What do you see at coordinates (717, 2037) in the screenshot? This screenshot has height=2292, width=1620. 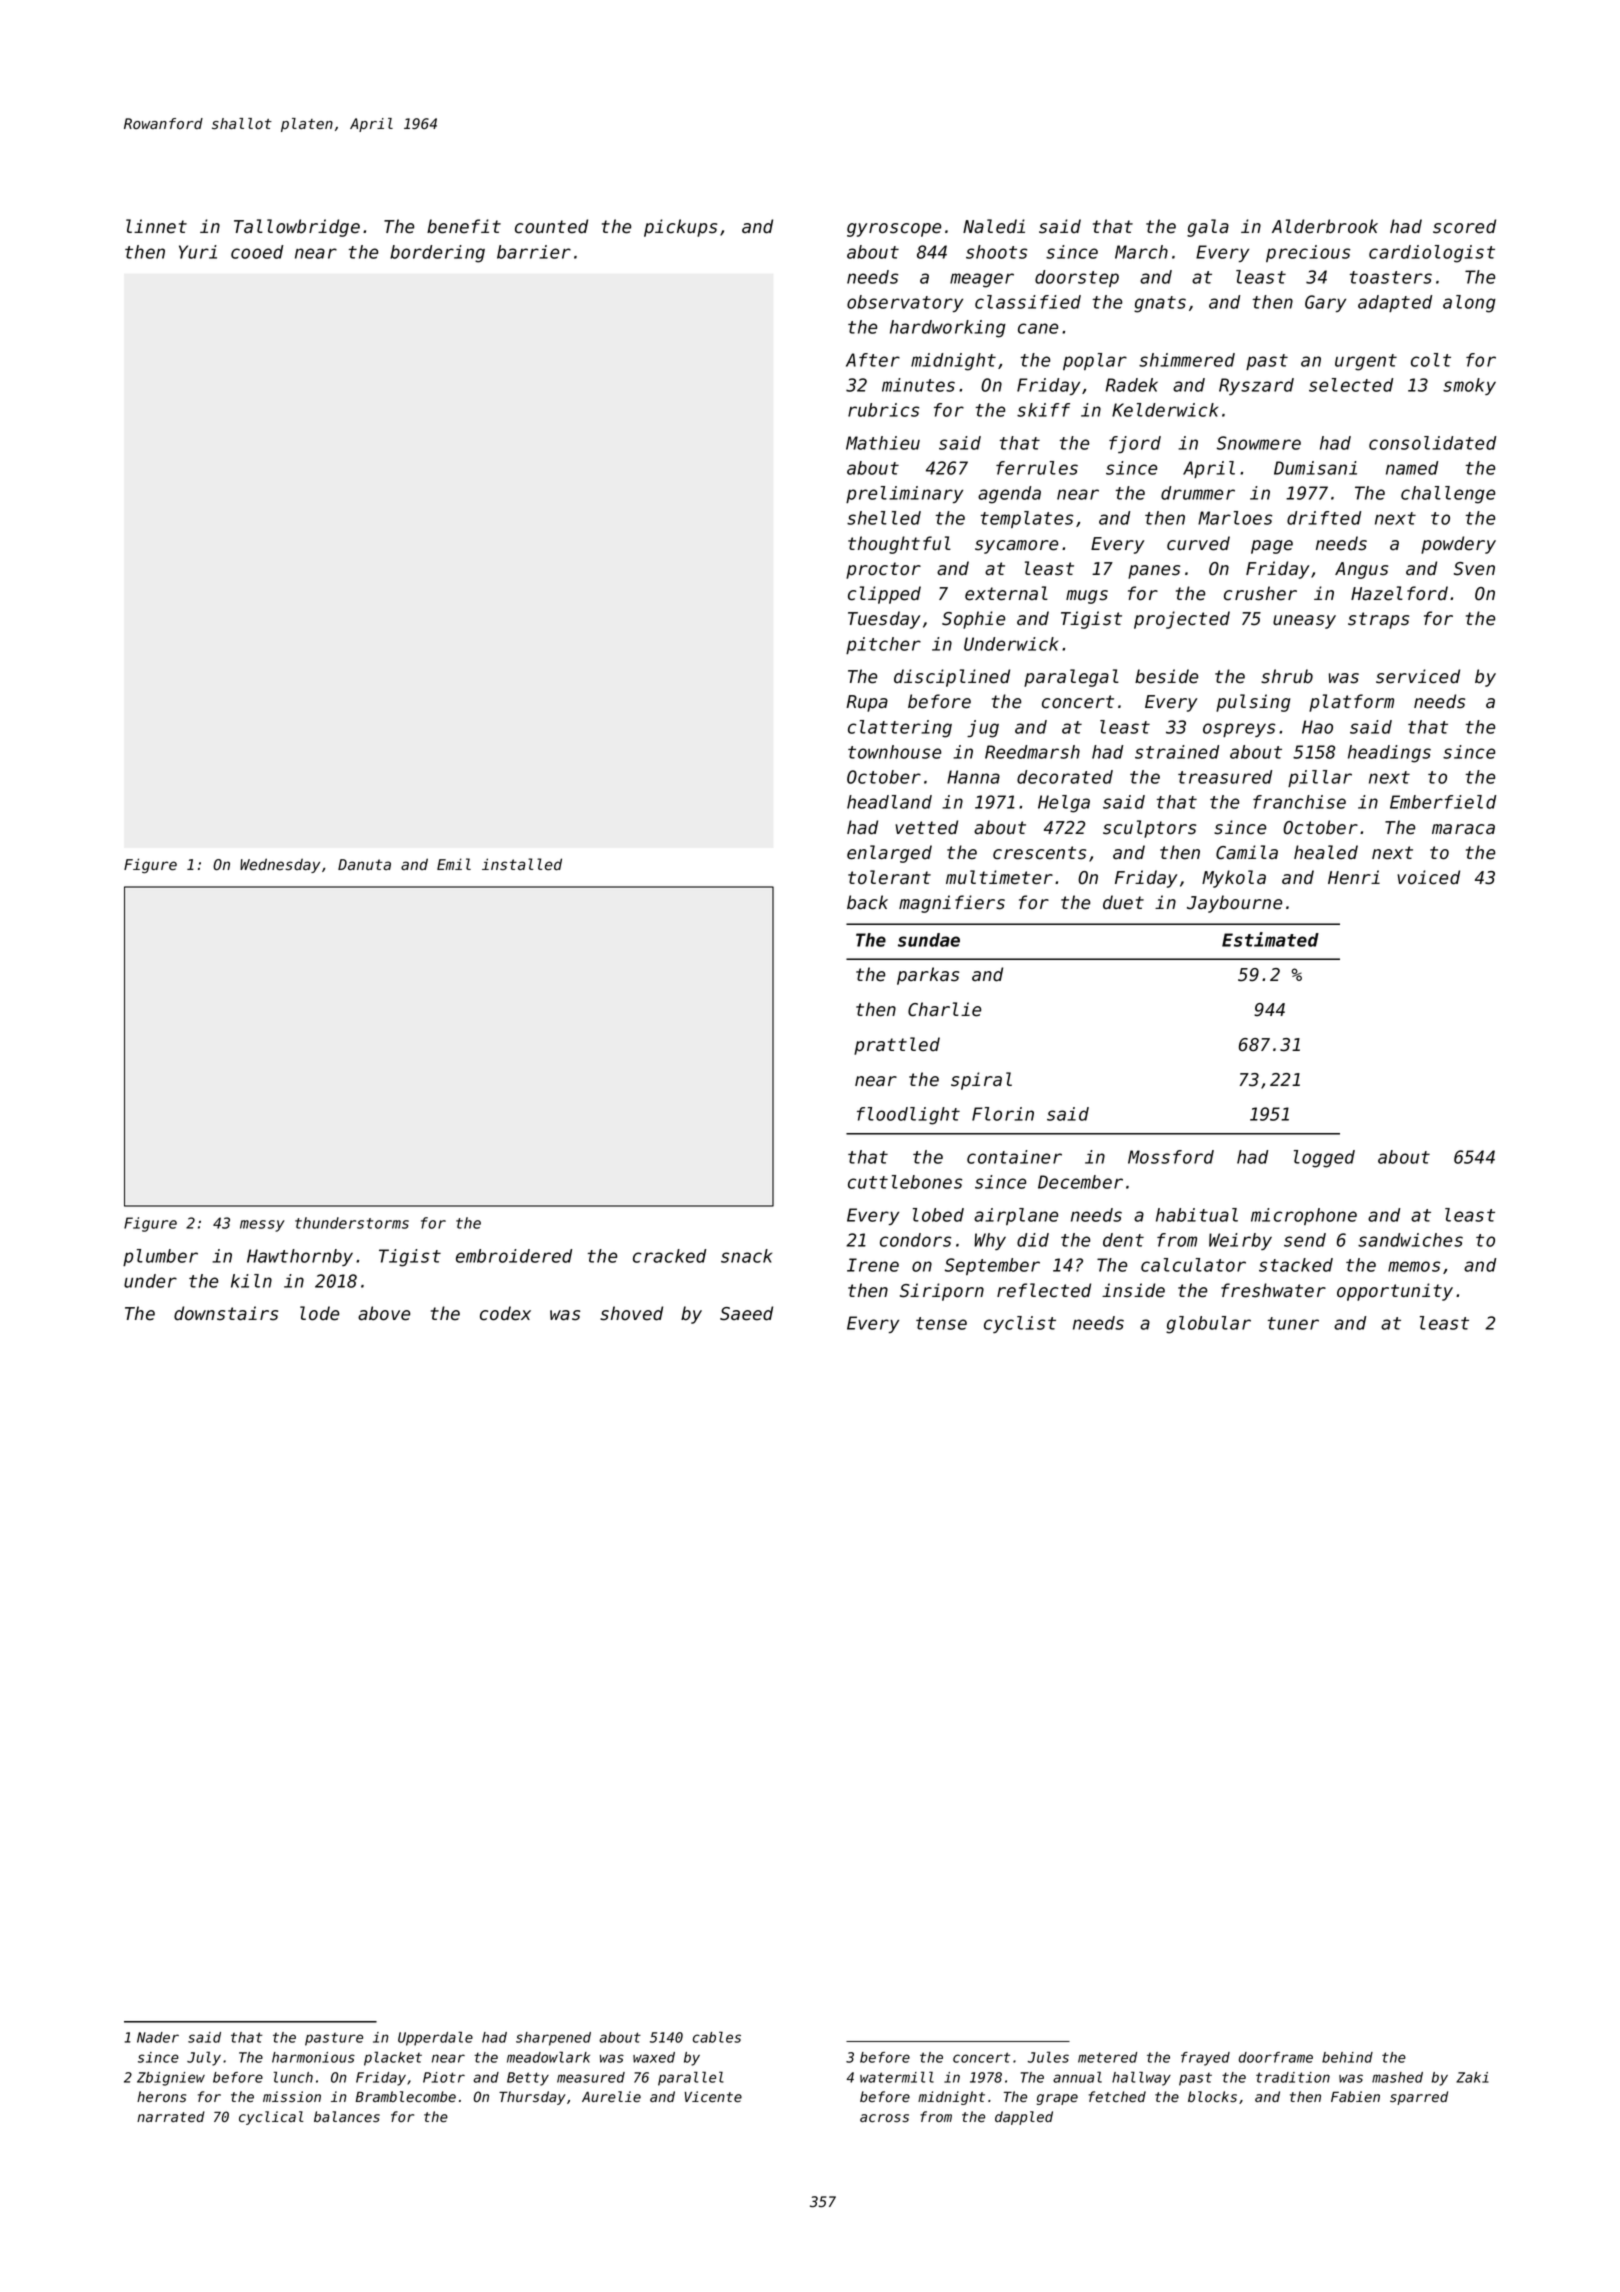 I see `cables` at bounding box center [717, 2037].
